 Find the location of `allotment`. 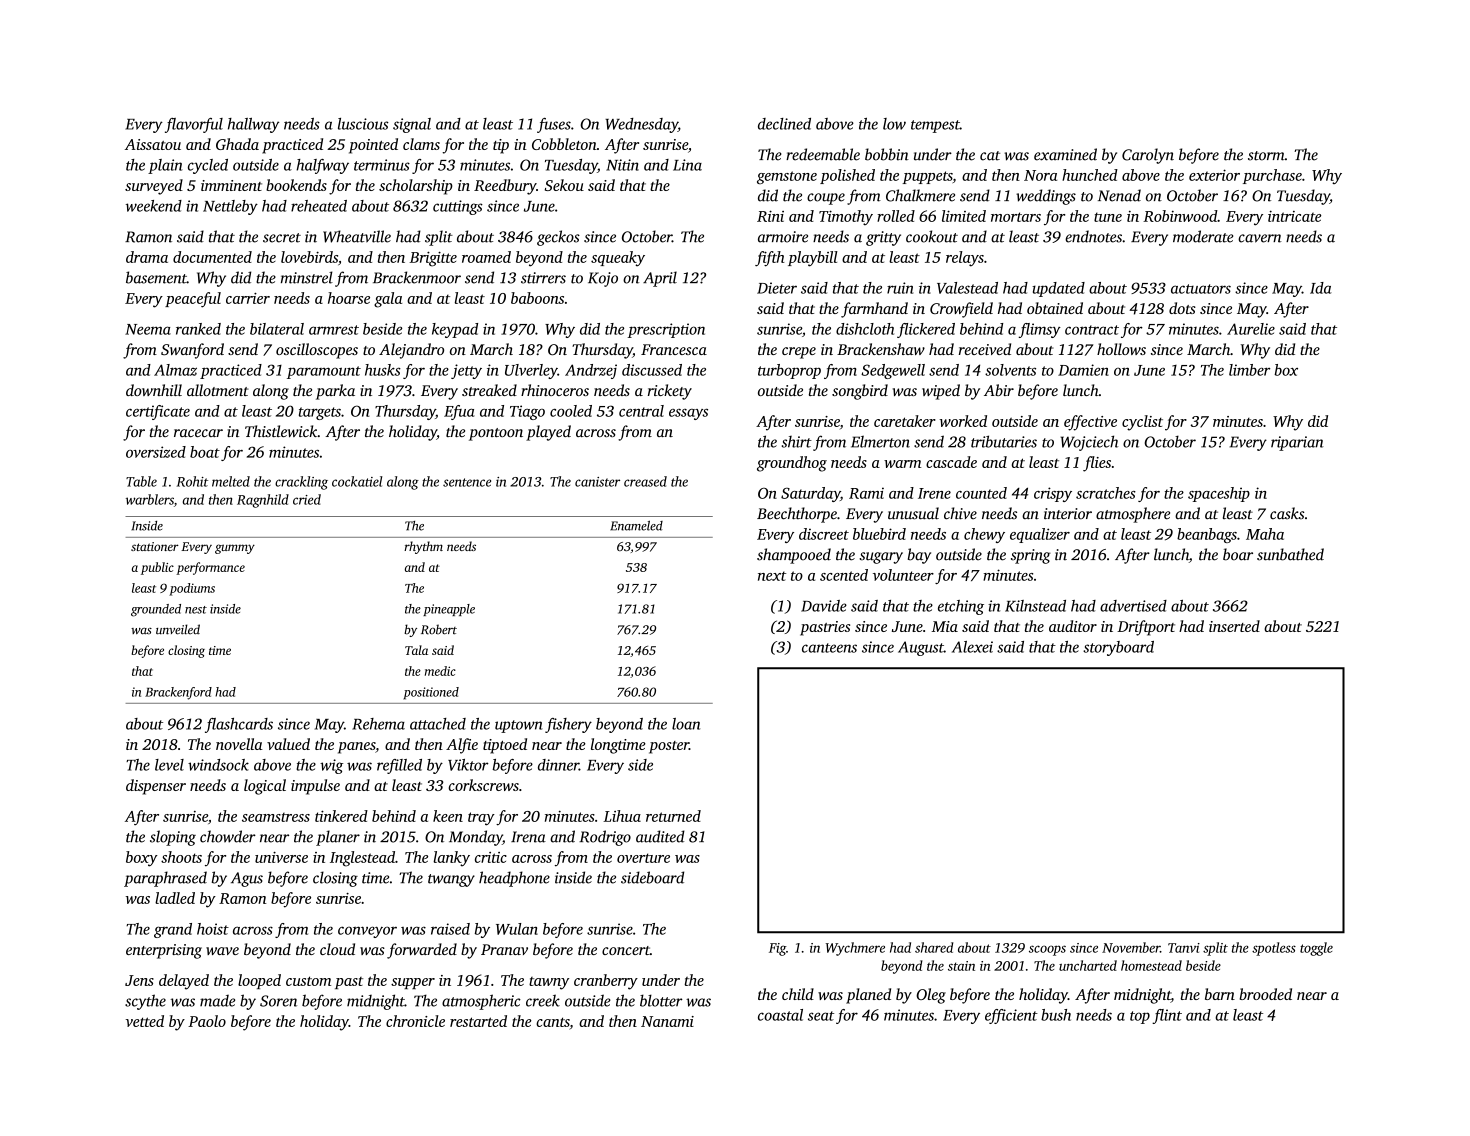

allotment is located at coordinates (218, 390).
